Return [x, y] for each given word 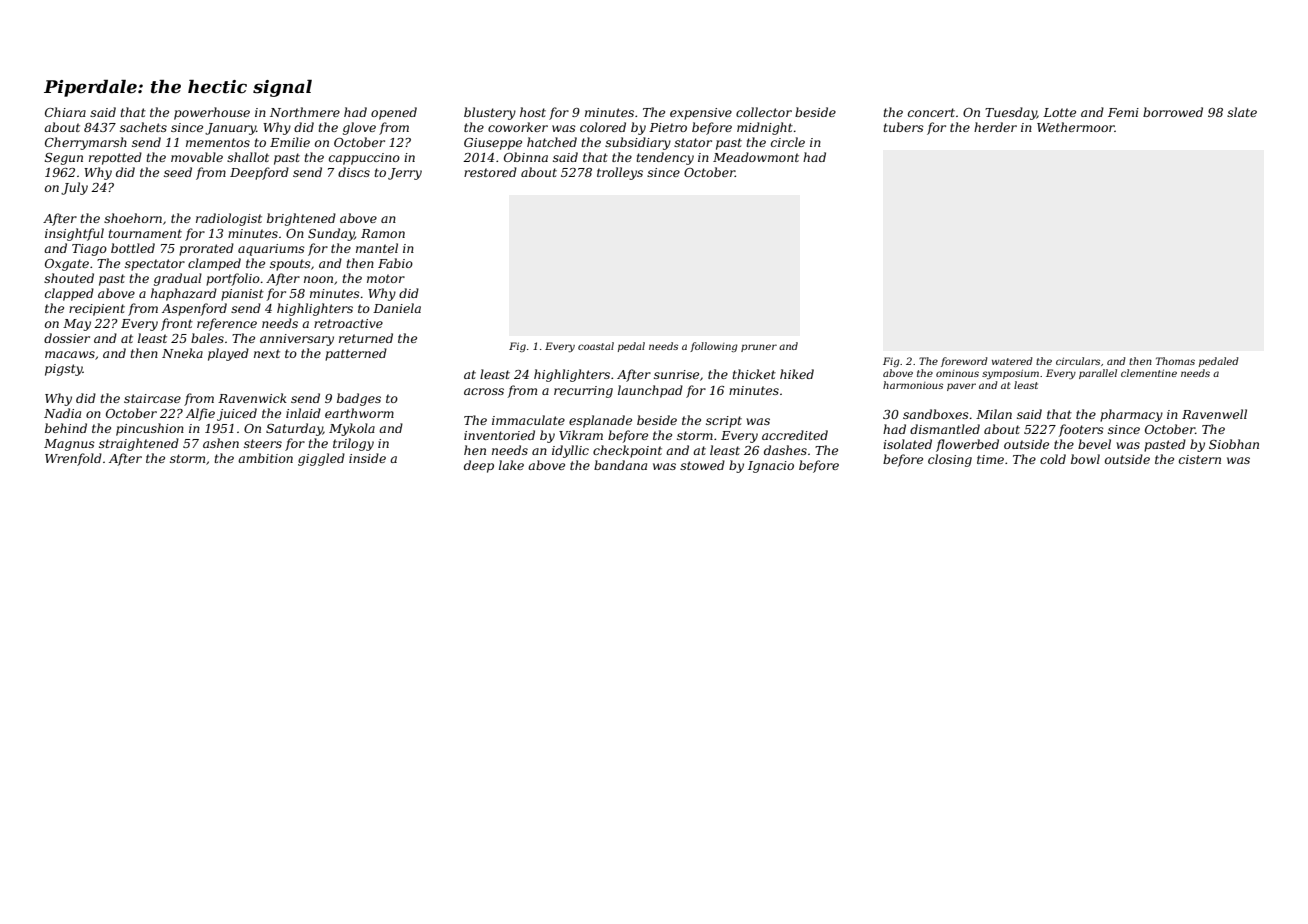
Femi [1123, 112]
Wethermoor [1076, 127]
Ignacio [771, 467]
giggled [321, 459]
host [533, 112]
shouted [69, 278]
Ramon [383, 233]
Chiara [65, 112]
